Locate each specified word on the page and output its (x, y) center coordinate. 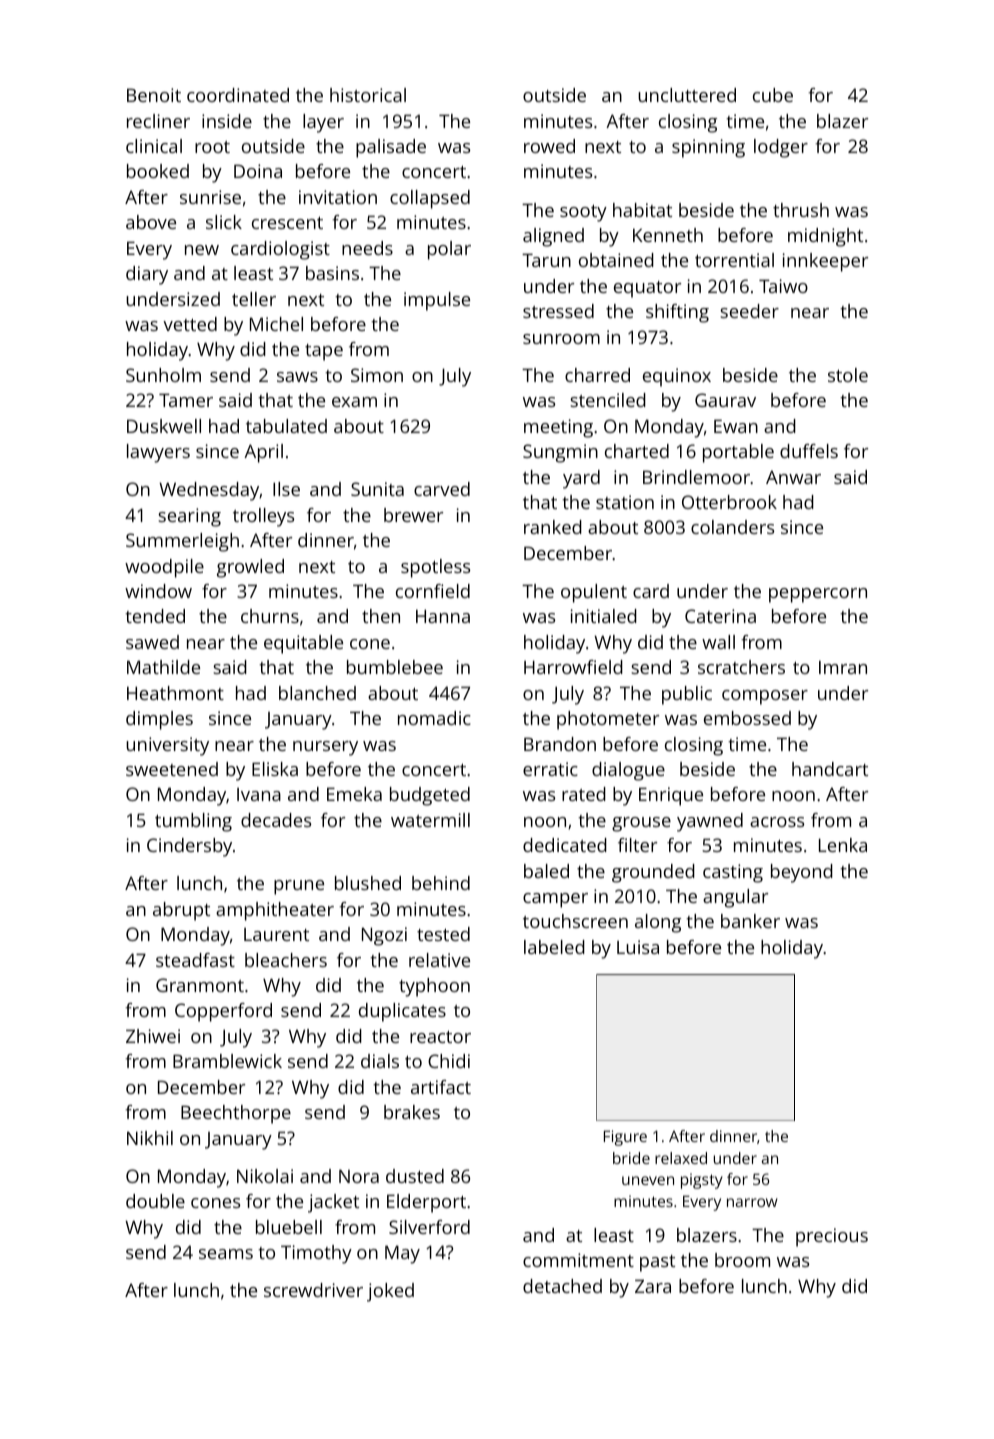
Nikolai (265, 1176)
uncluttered (687, 95)
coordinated (238, 95)
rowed (549, 146)
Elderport (426, 1203)
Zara (653, 1286)
